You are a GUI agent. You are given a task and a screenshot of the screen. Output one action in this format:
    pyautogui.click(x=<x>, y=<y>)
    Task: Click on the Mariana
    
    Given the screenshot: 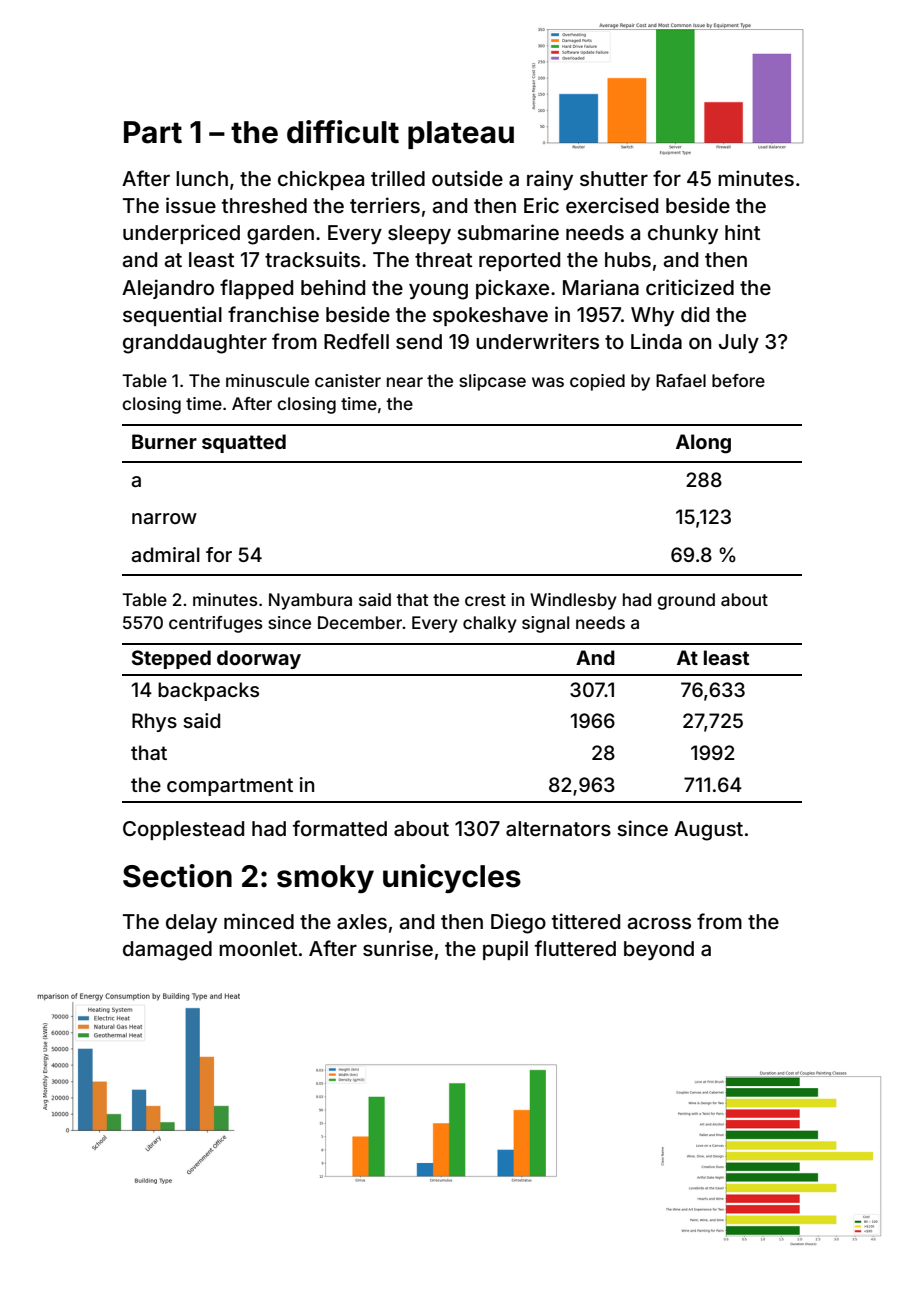 What is the action you would take?
    pyautogui.click(x=601, y=287)
